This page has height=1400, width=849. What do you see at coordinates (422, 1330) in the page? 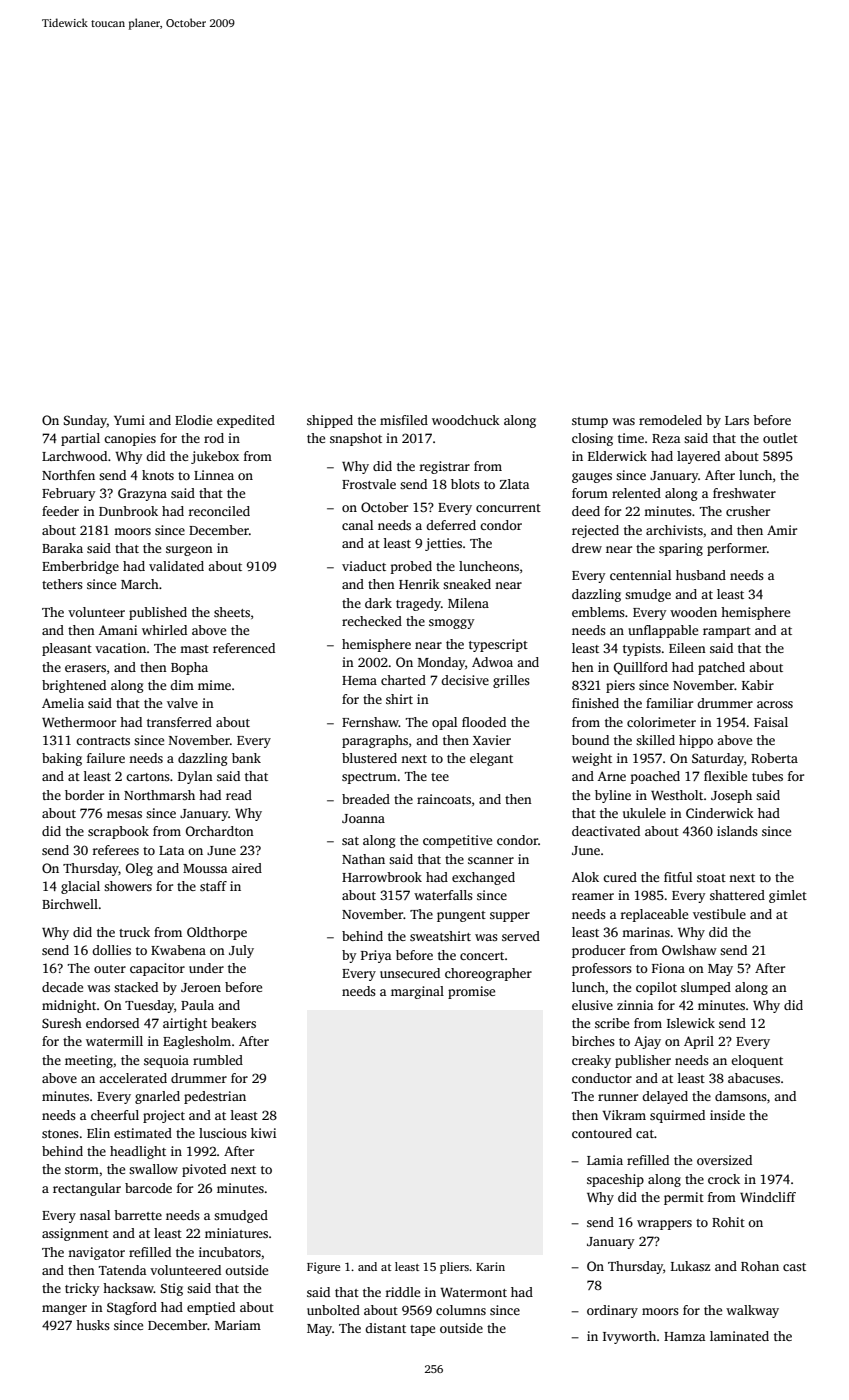
I see `tape` at bounding box center [422, 1330].
